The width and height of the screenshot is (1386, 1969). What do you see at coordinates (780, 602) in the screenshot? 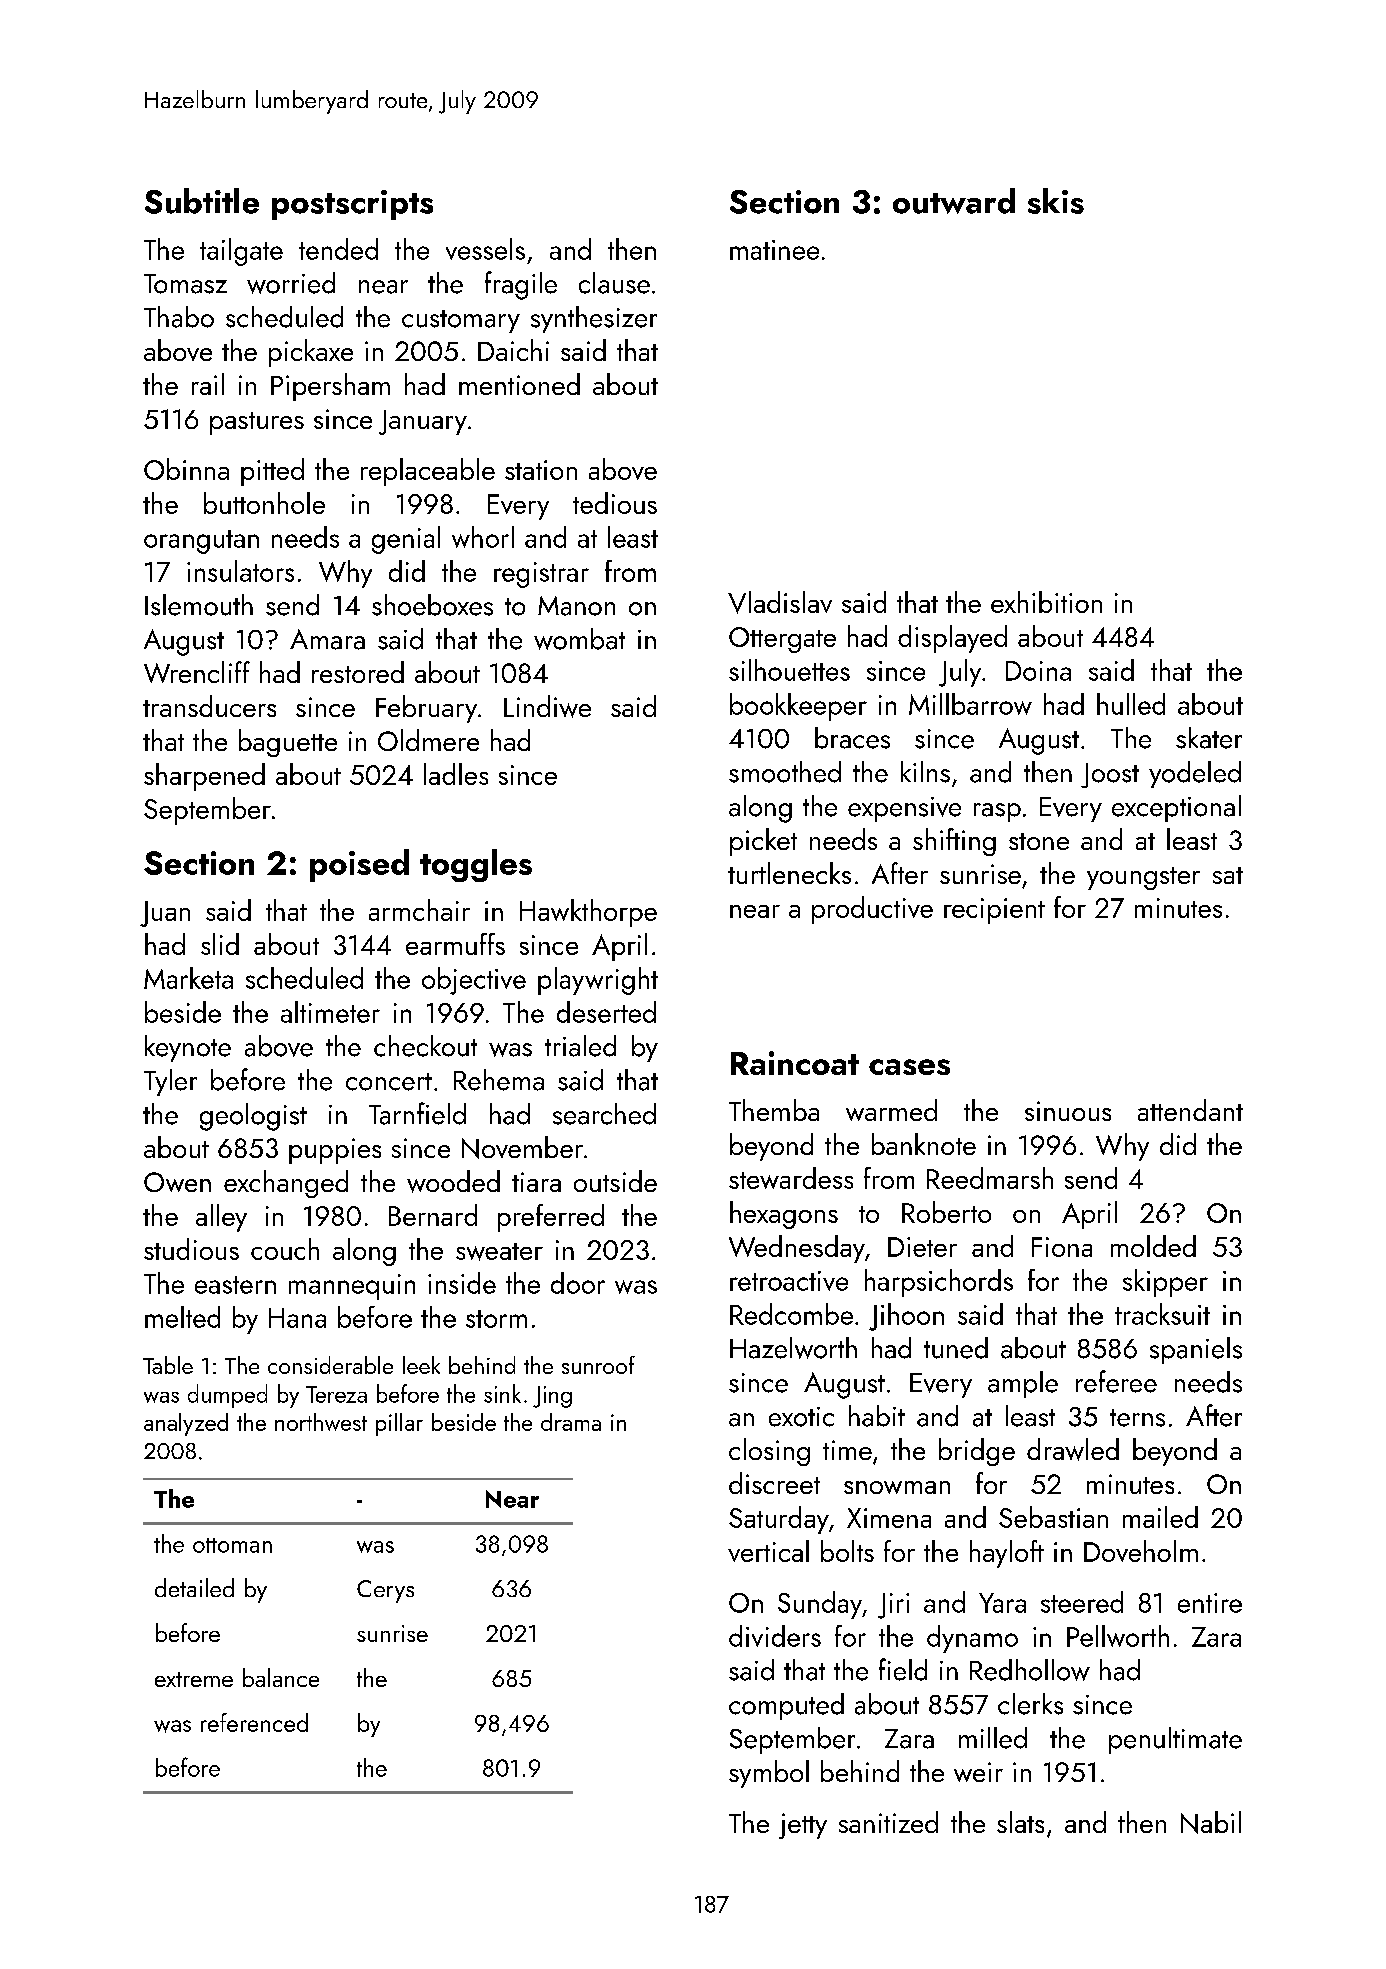
I see `Vladislav` at bounding box center [780, 602].
